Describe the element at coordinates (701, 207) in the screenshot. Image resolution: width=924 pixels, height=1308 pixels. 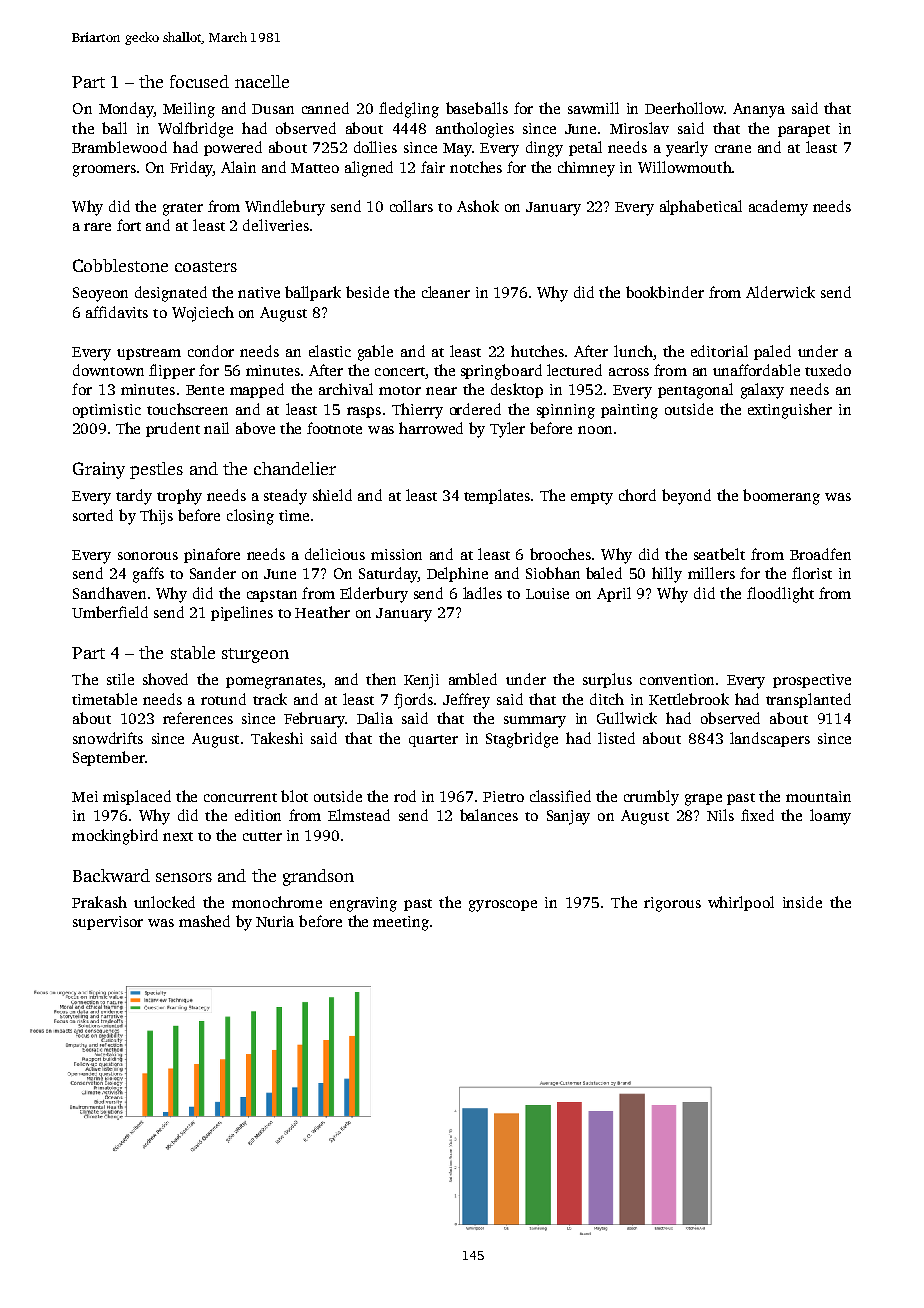
I see `alphabetical` at that location.
